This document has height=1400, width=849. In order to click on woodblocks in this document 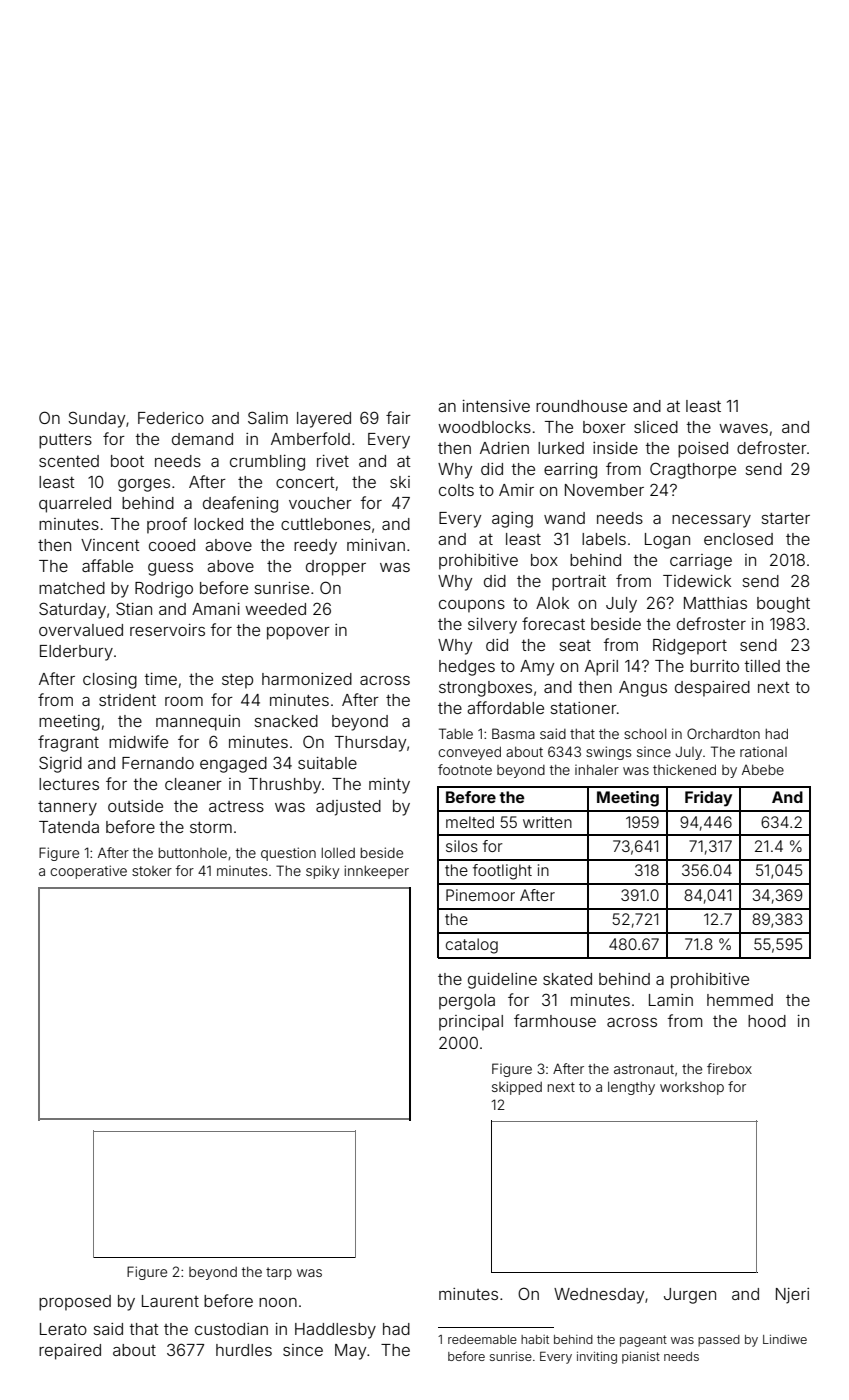, I will do `click(484, 427)`.
